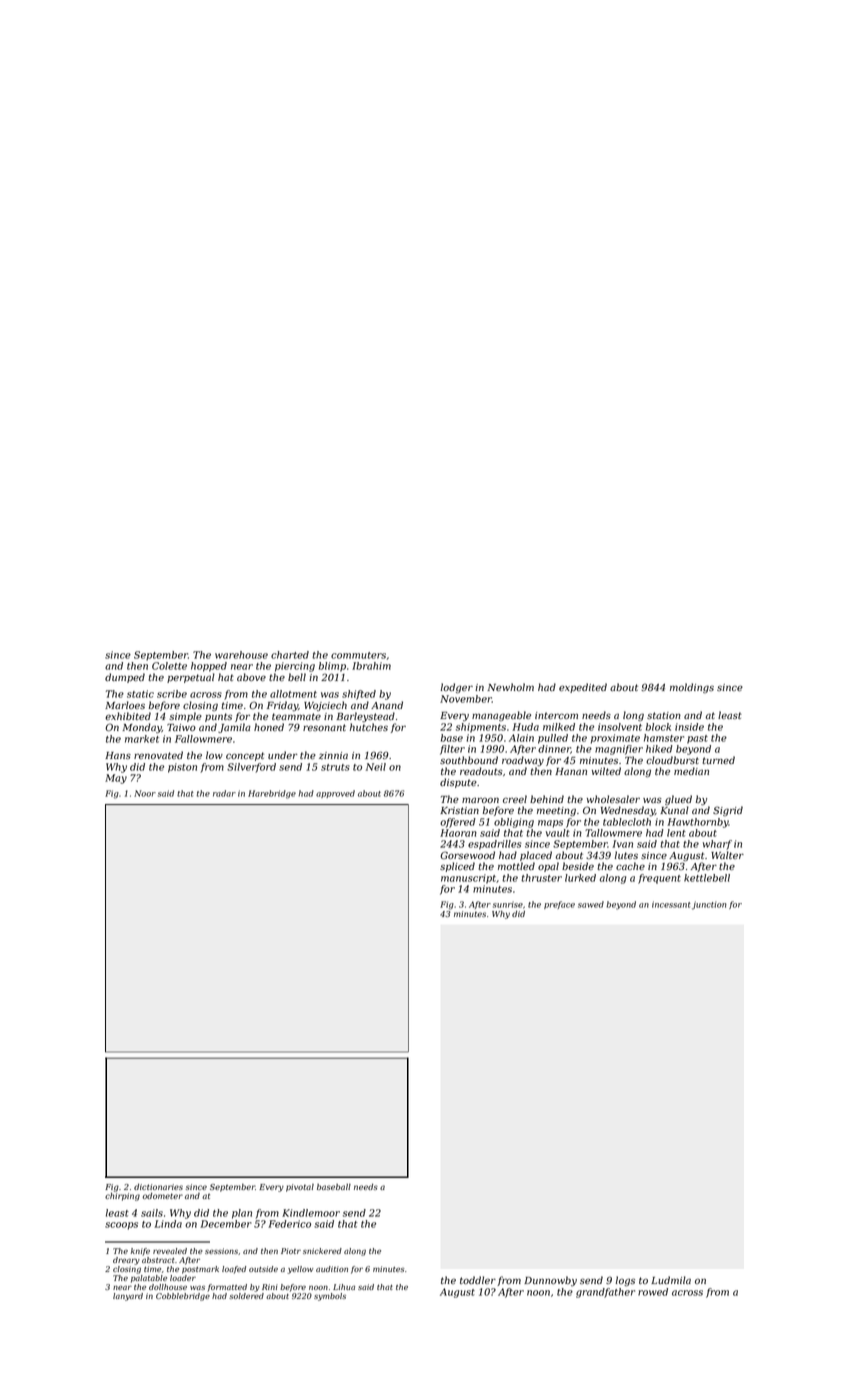  I want to click on scoops, so click(121, 1226).
